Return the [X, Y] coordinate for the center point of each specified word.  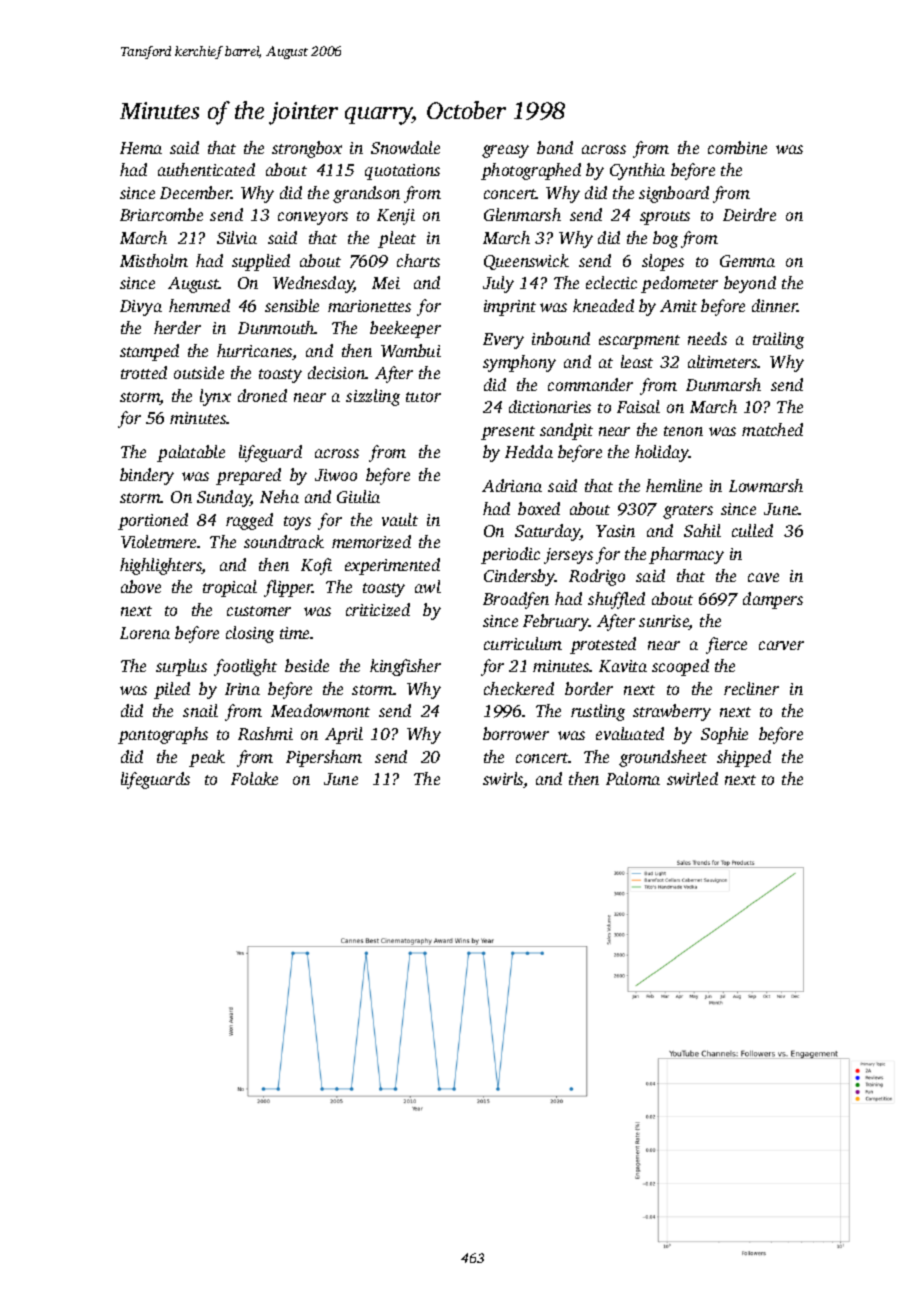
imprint [510, 308]
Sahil [702, 530]
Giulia [358, 496]
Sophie [724, 735]
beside [307, 665]
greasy [505, 151]
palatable [191, 453]
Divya [141, 308]
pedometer [679, 284]
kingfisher [405, 667]
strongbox [307, 149]
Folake [254, 778]
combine [737, 147]
